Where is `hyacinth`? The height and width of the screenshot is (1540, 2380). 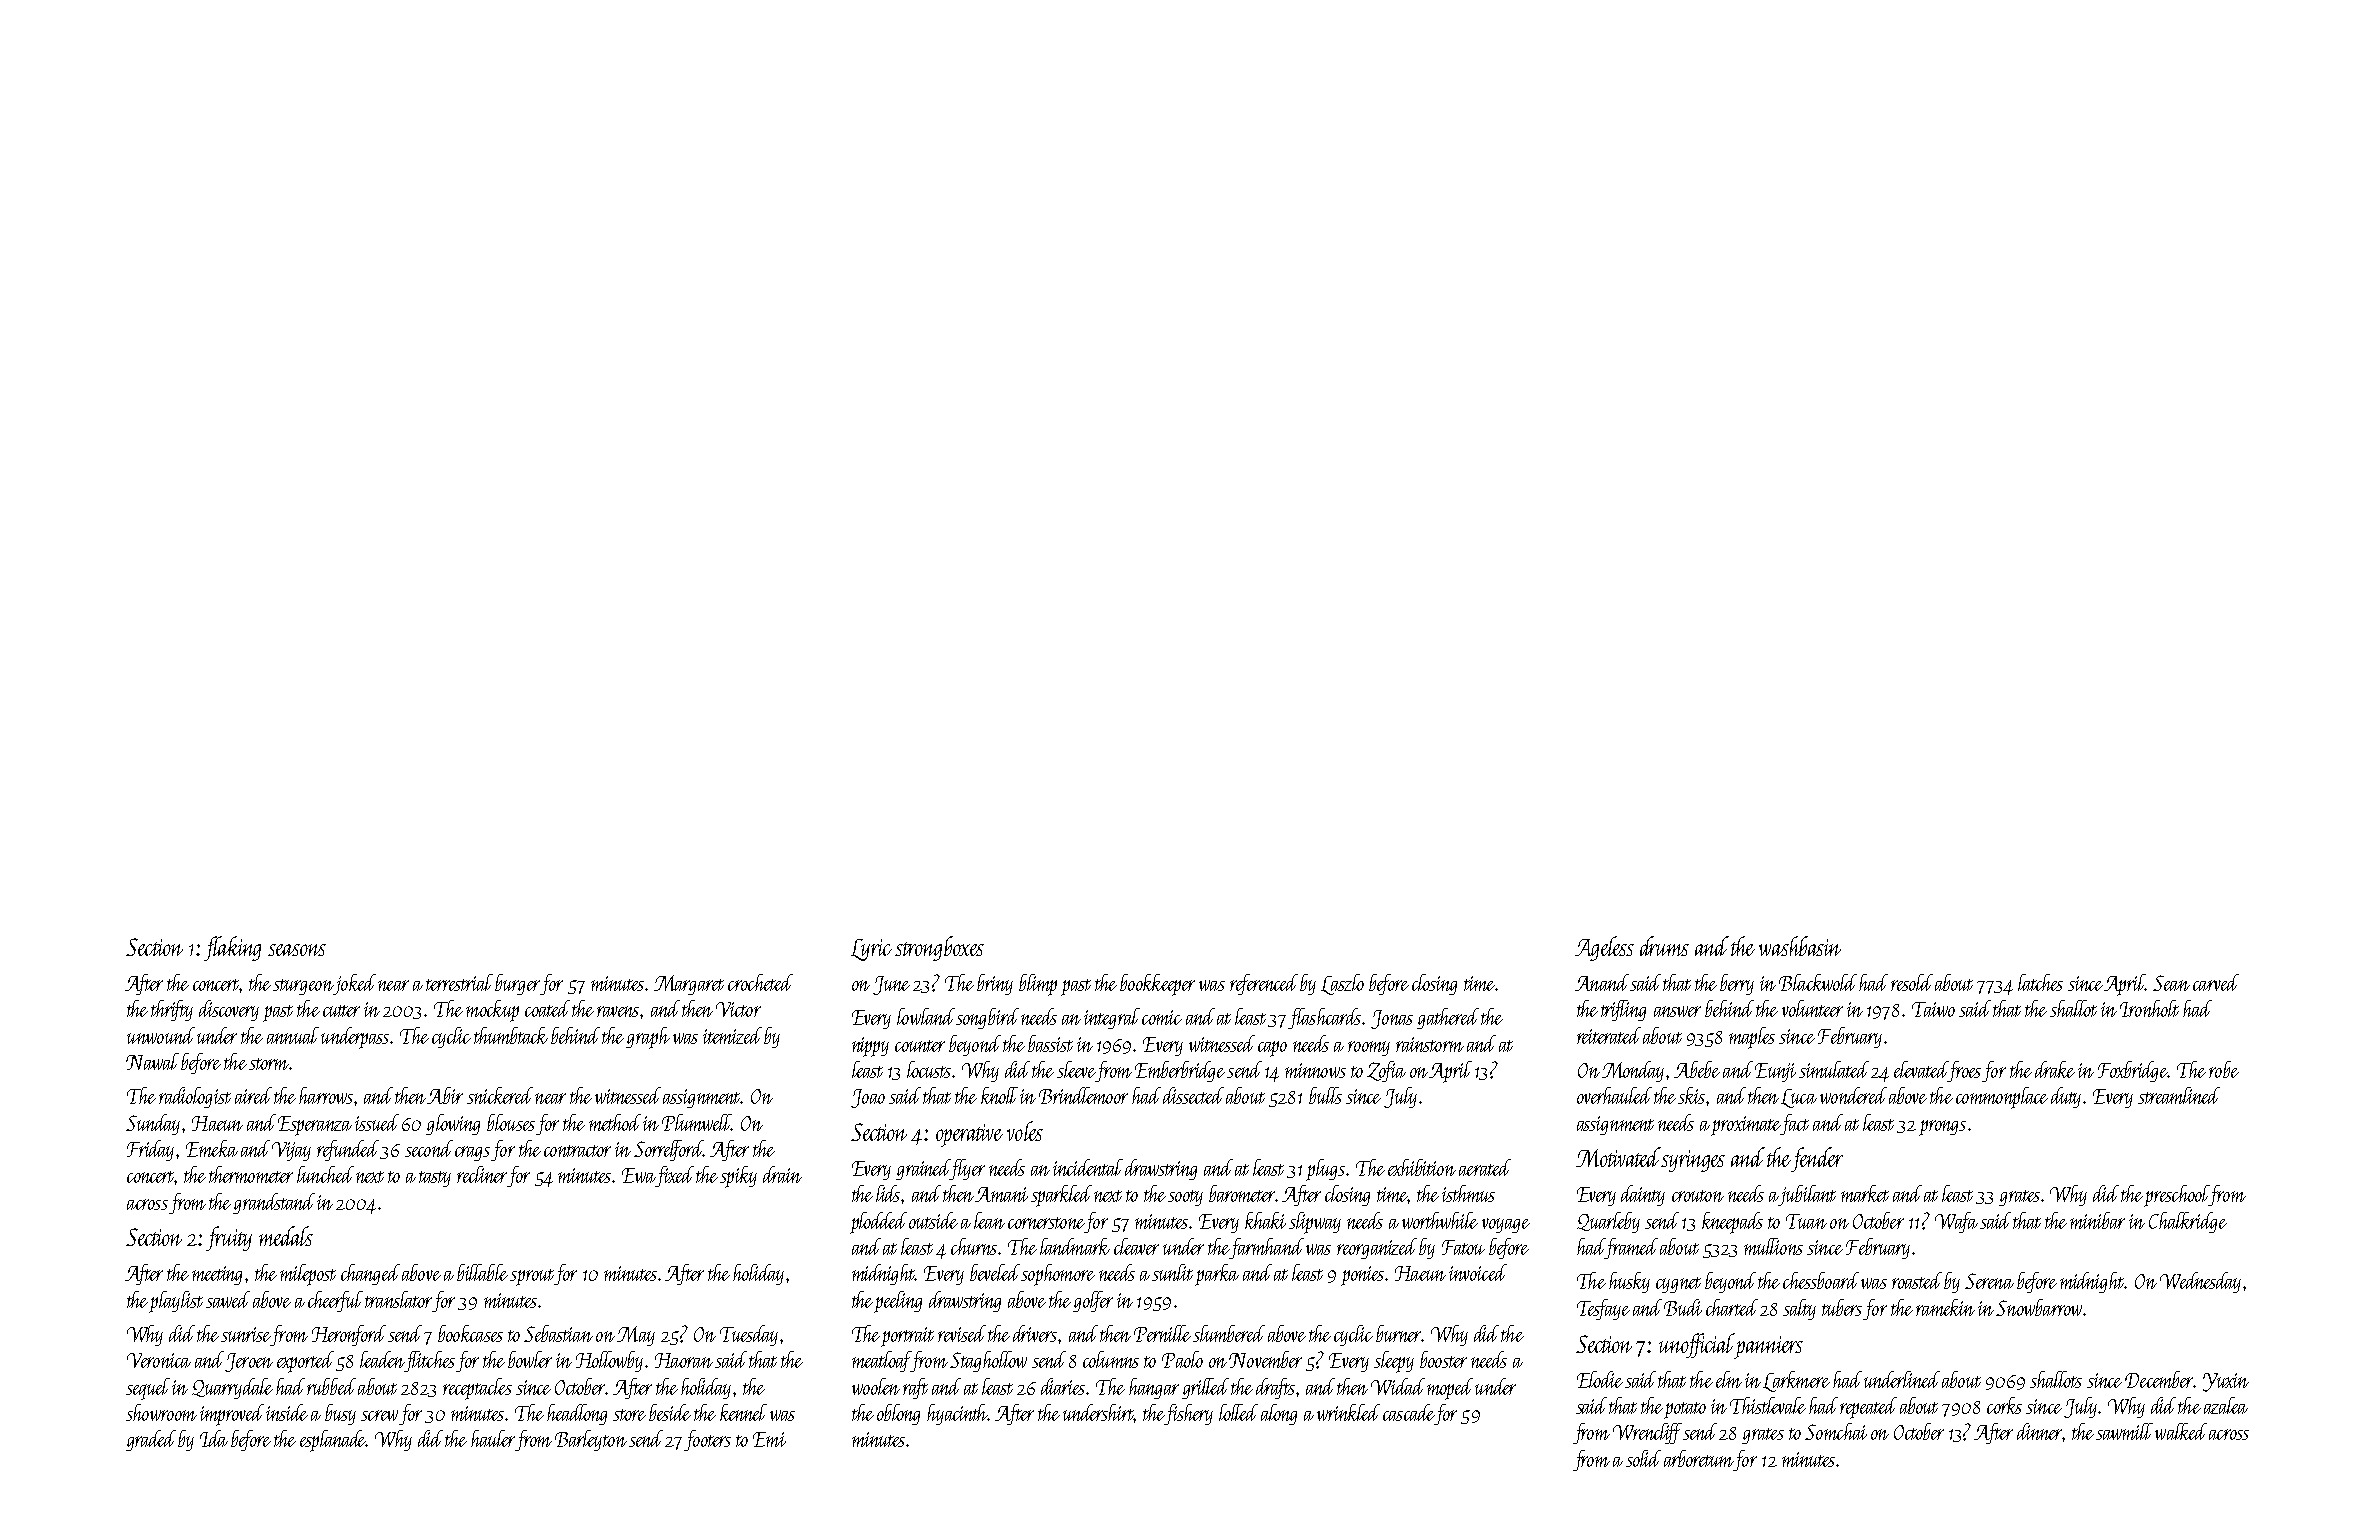 hyacinth is located at coordinates (958, 1414).
